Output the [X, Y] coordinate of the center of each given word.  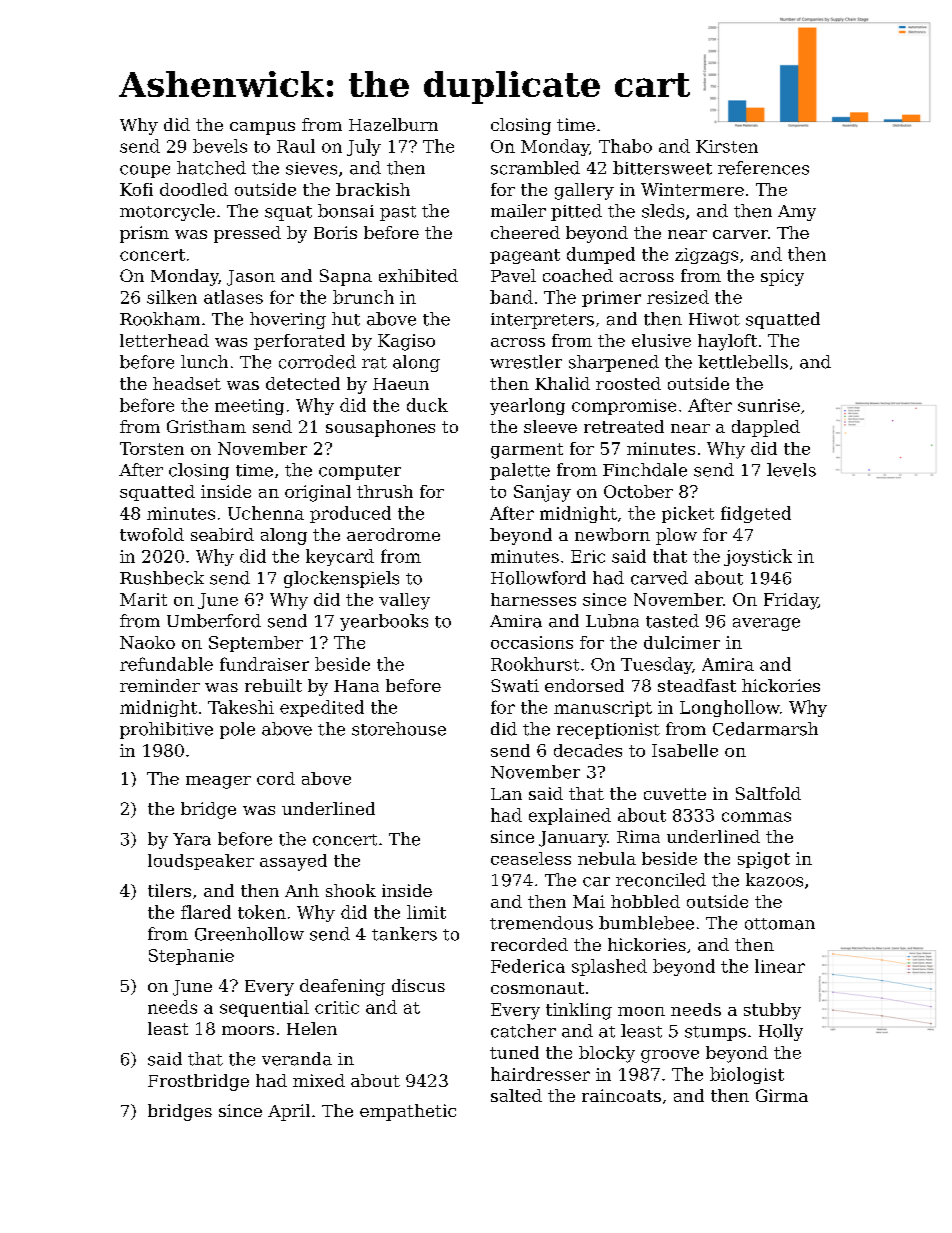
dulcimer [682, 642]
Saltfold [768, 793]
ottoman [780, 924]
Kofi [136, 189]
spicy [782, 277]
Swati [515, 685]
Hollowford [538, 578]
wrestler [526, 362]
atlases [233, 297]
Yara [192, 839]
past [398, 213]
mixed [319, 1080]
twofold [152, 534]
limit [426, 912]
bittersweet [662, 168]
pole [237, 730]
